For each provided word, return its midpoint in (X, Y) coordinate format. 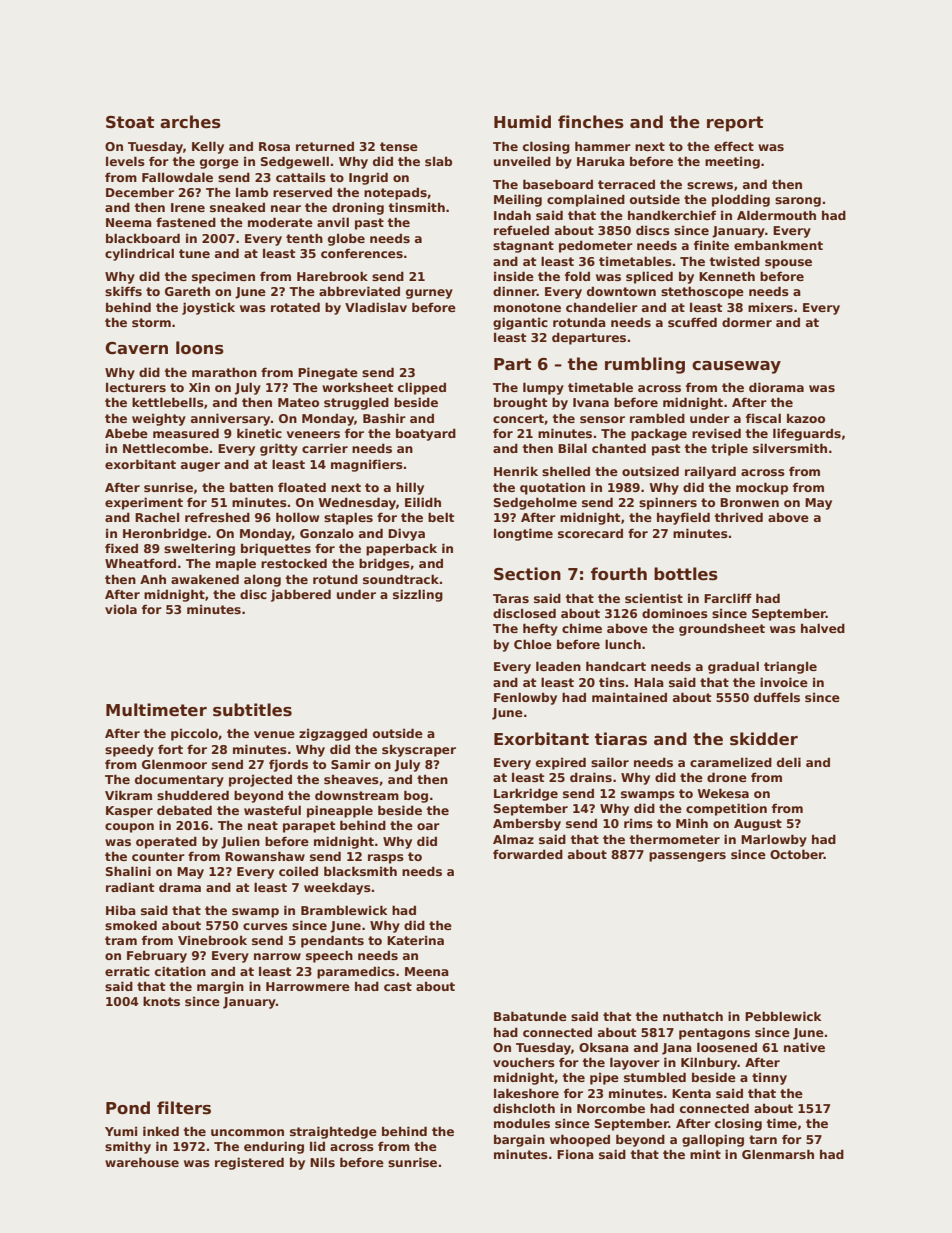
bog (416, 796)
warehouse (142, 1162)
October (797, 854)
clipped (422, 388)
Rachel (157, 517)
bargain (519, 1140)
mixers (770, 307)
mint (705, 1154)
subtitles (252, 710)
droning (358, 208)
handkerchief (672, 215)
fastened (186, 222)
